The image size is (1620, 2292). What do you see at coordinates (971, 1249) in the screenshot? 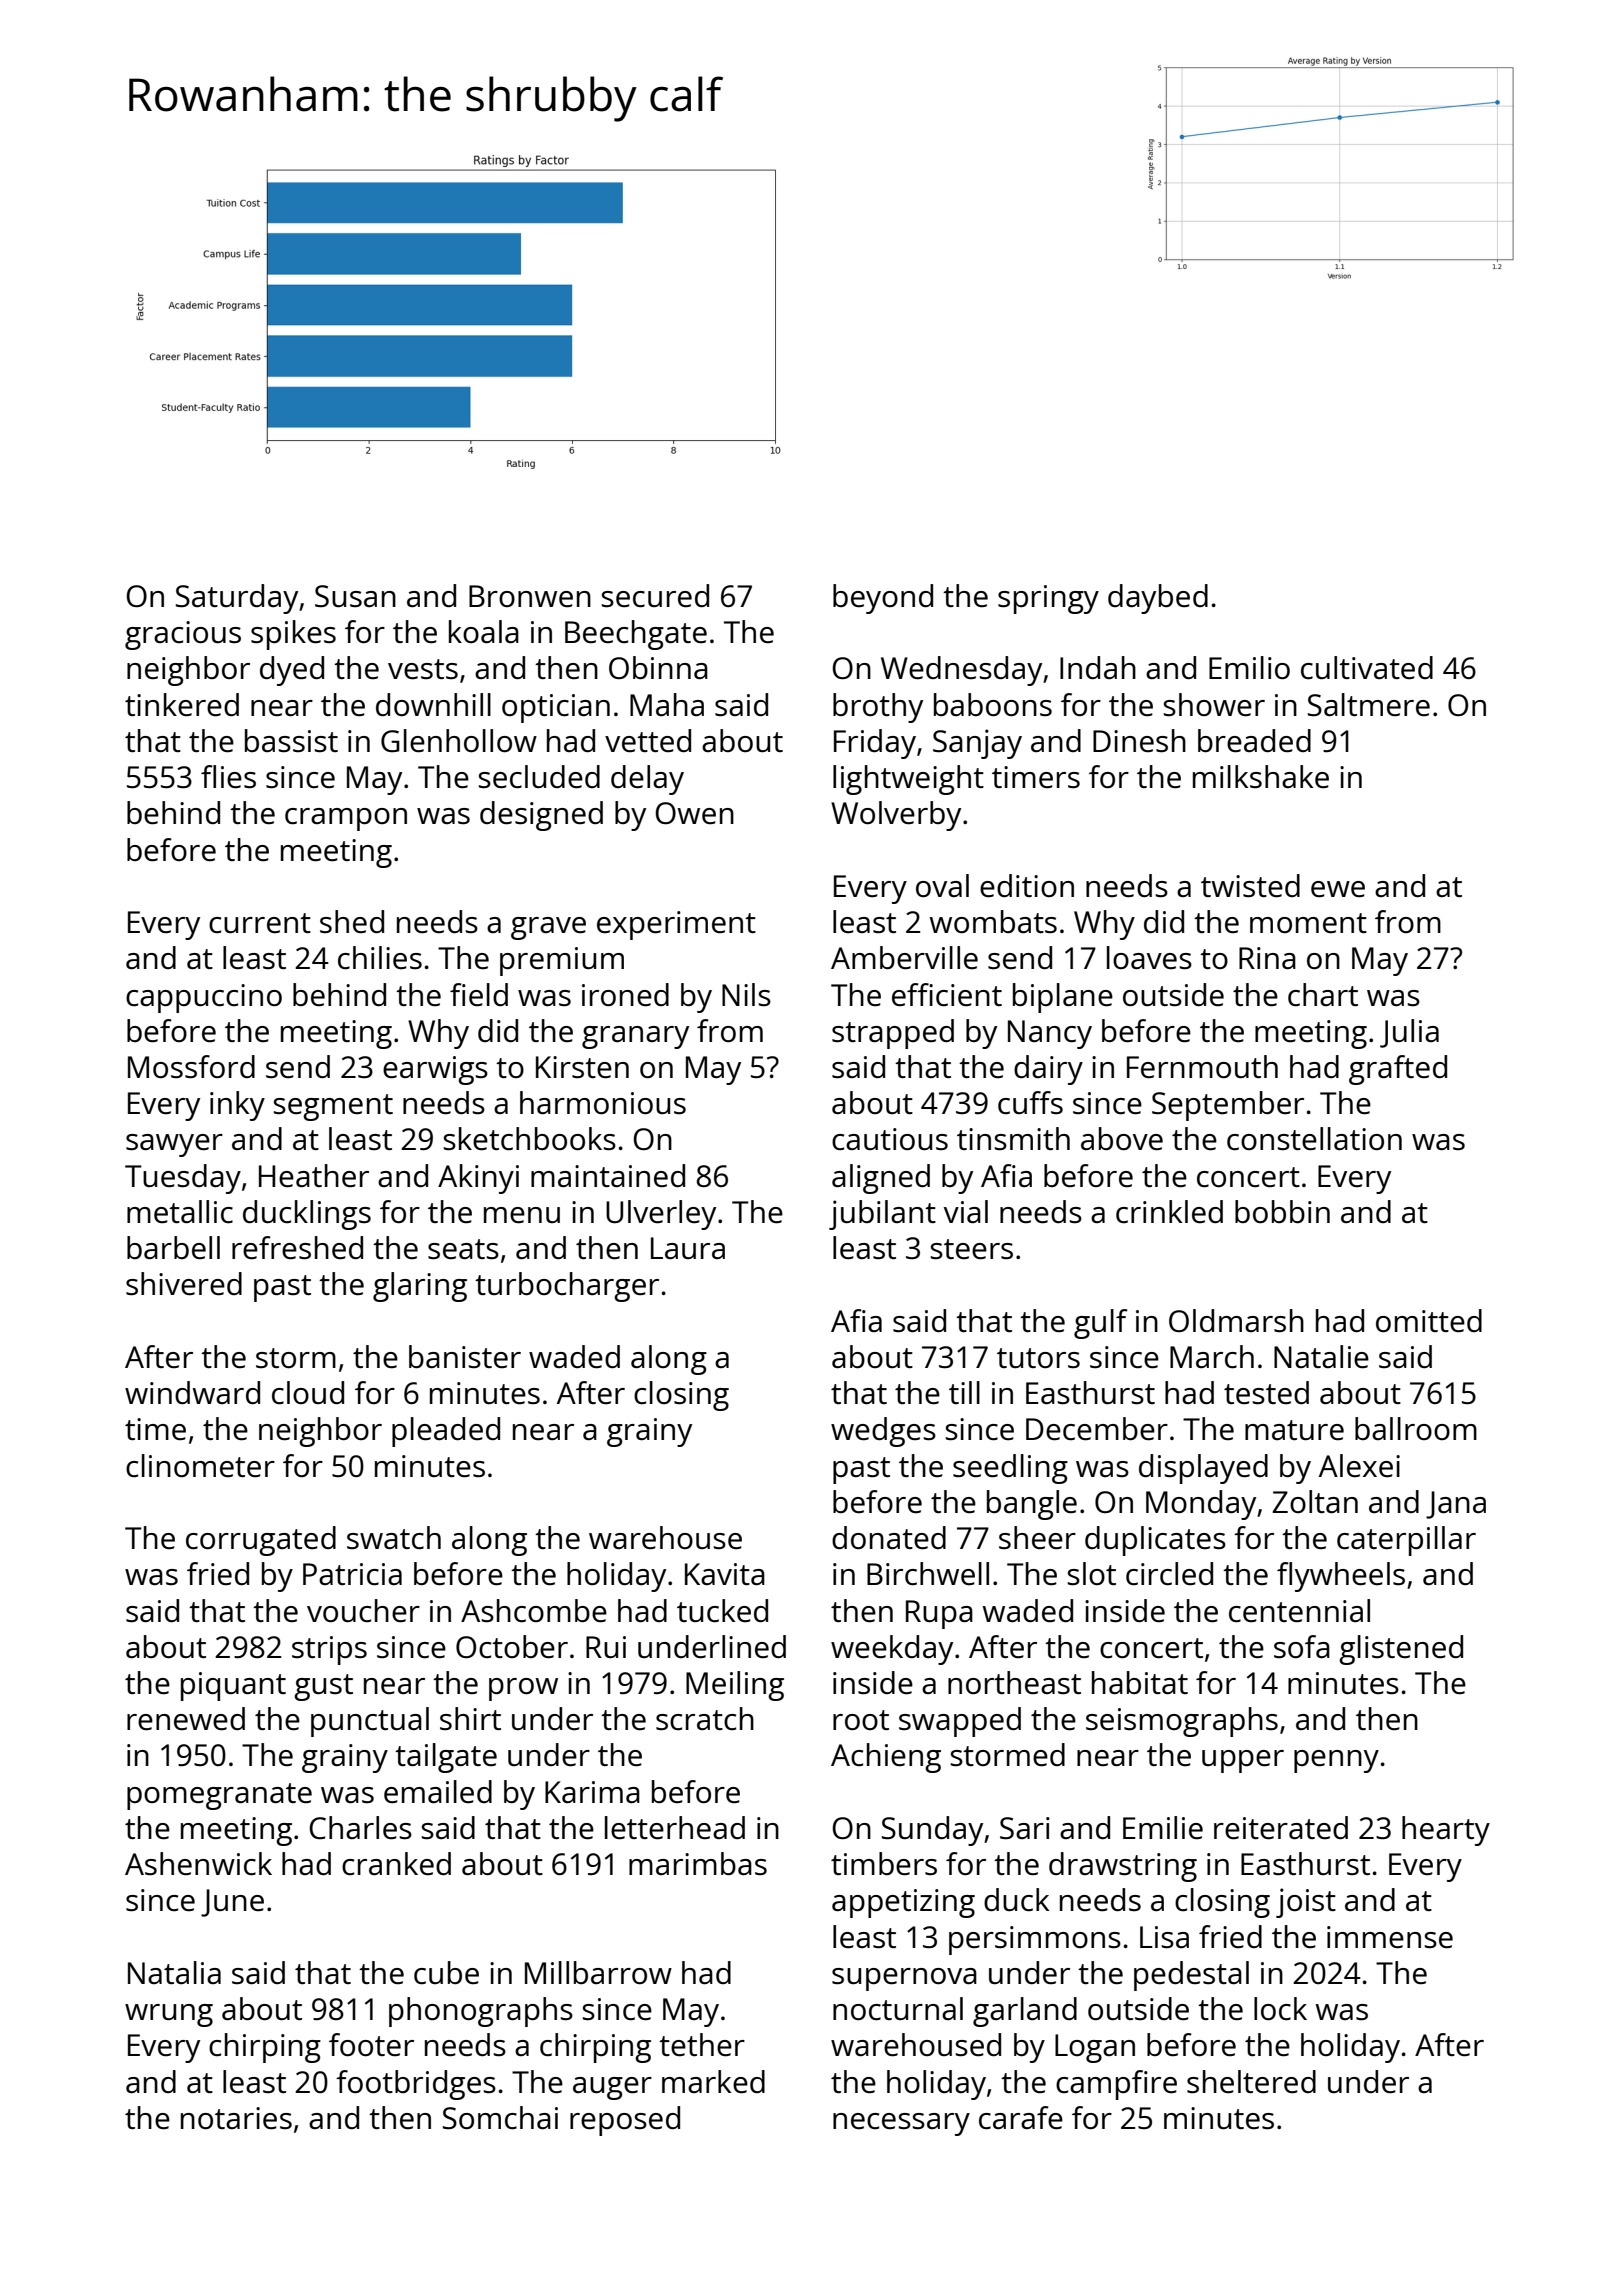
I see `steers` at bounding box center [971, 1249].
